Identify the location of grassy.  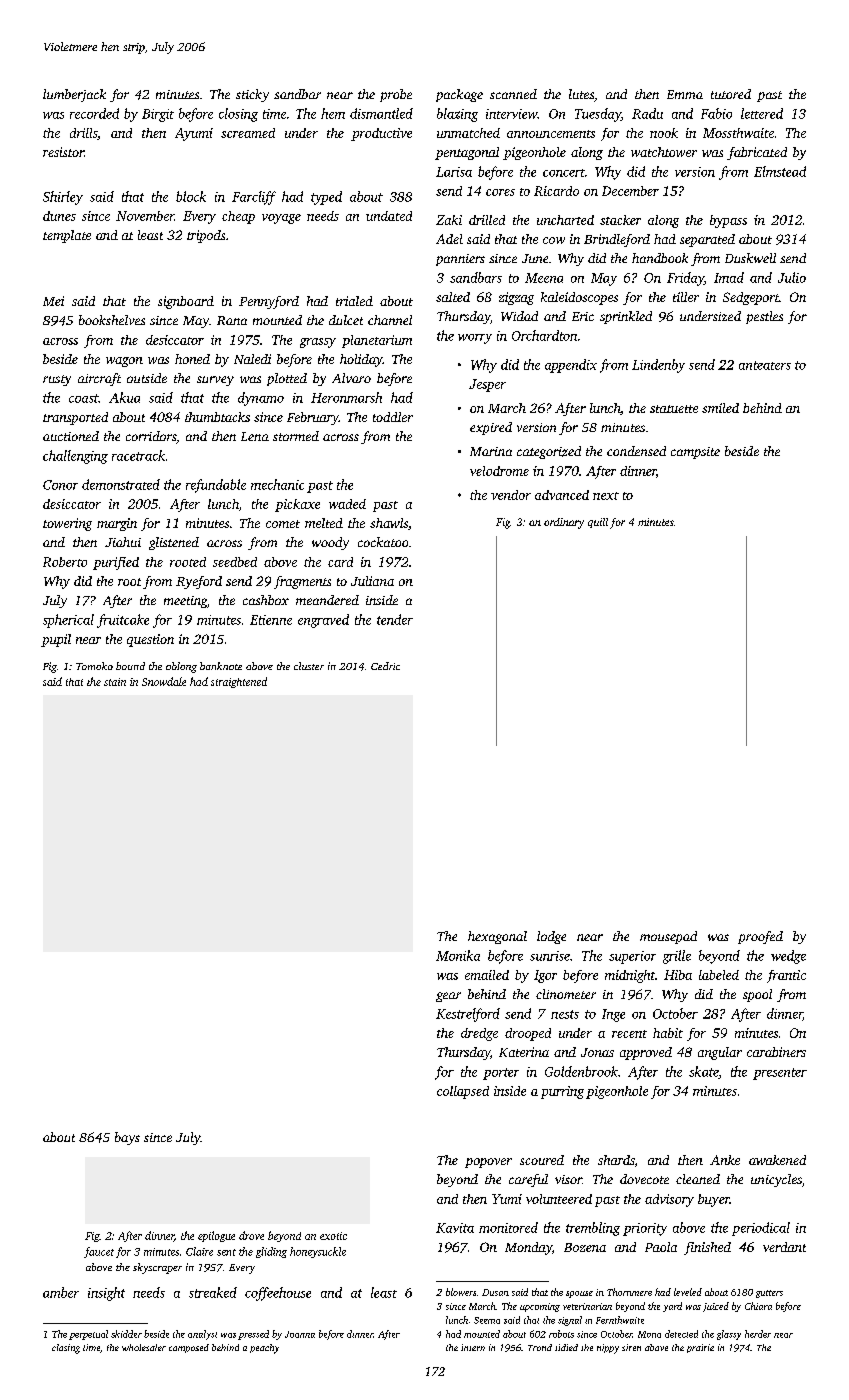
(318, 343).
